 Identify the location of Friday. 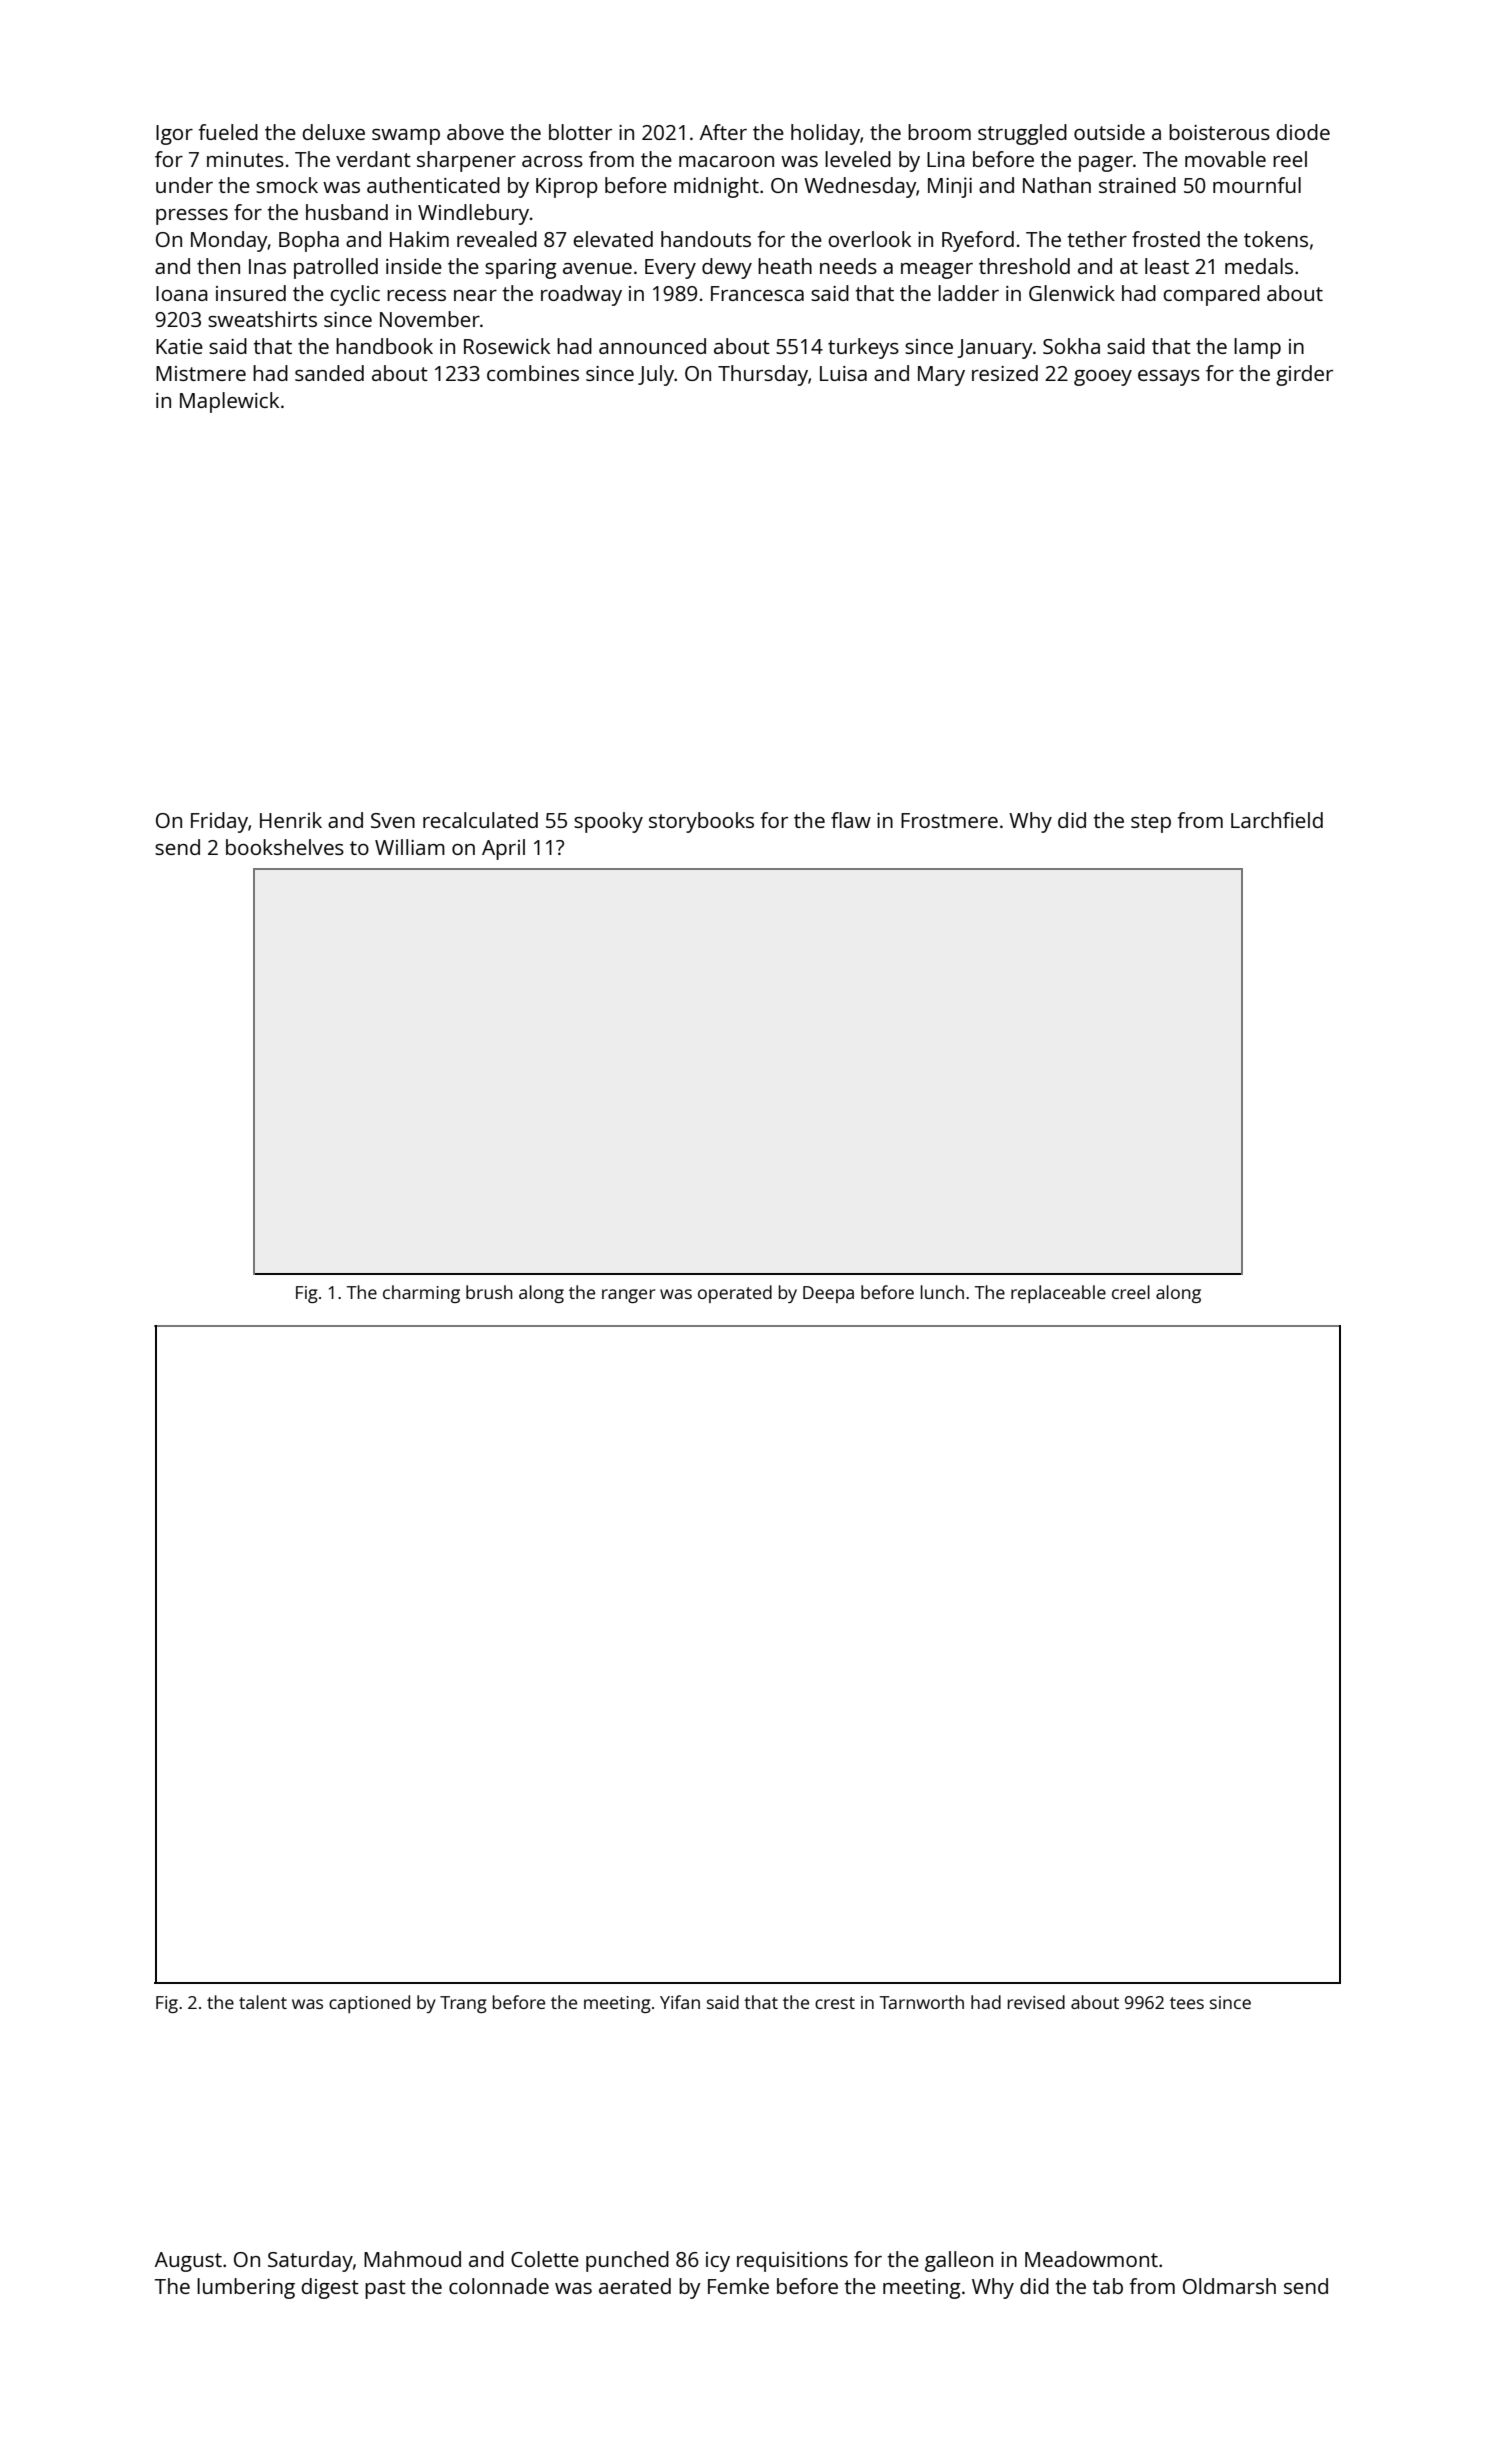
(219, 822).
